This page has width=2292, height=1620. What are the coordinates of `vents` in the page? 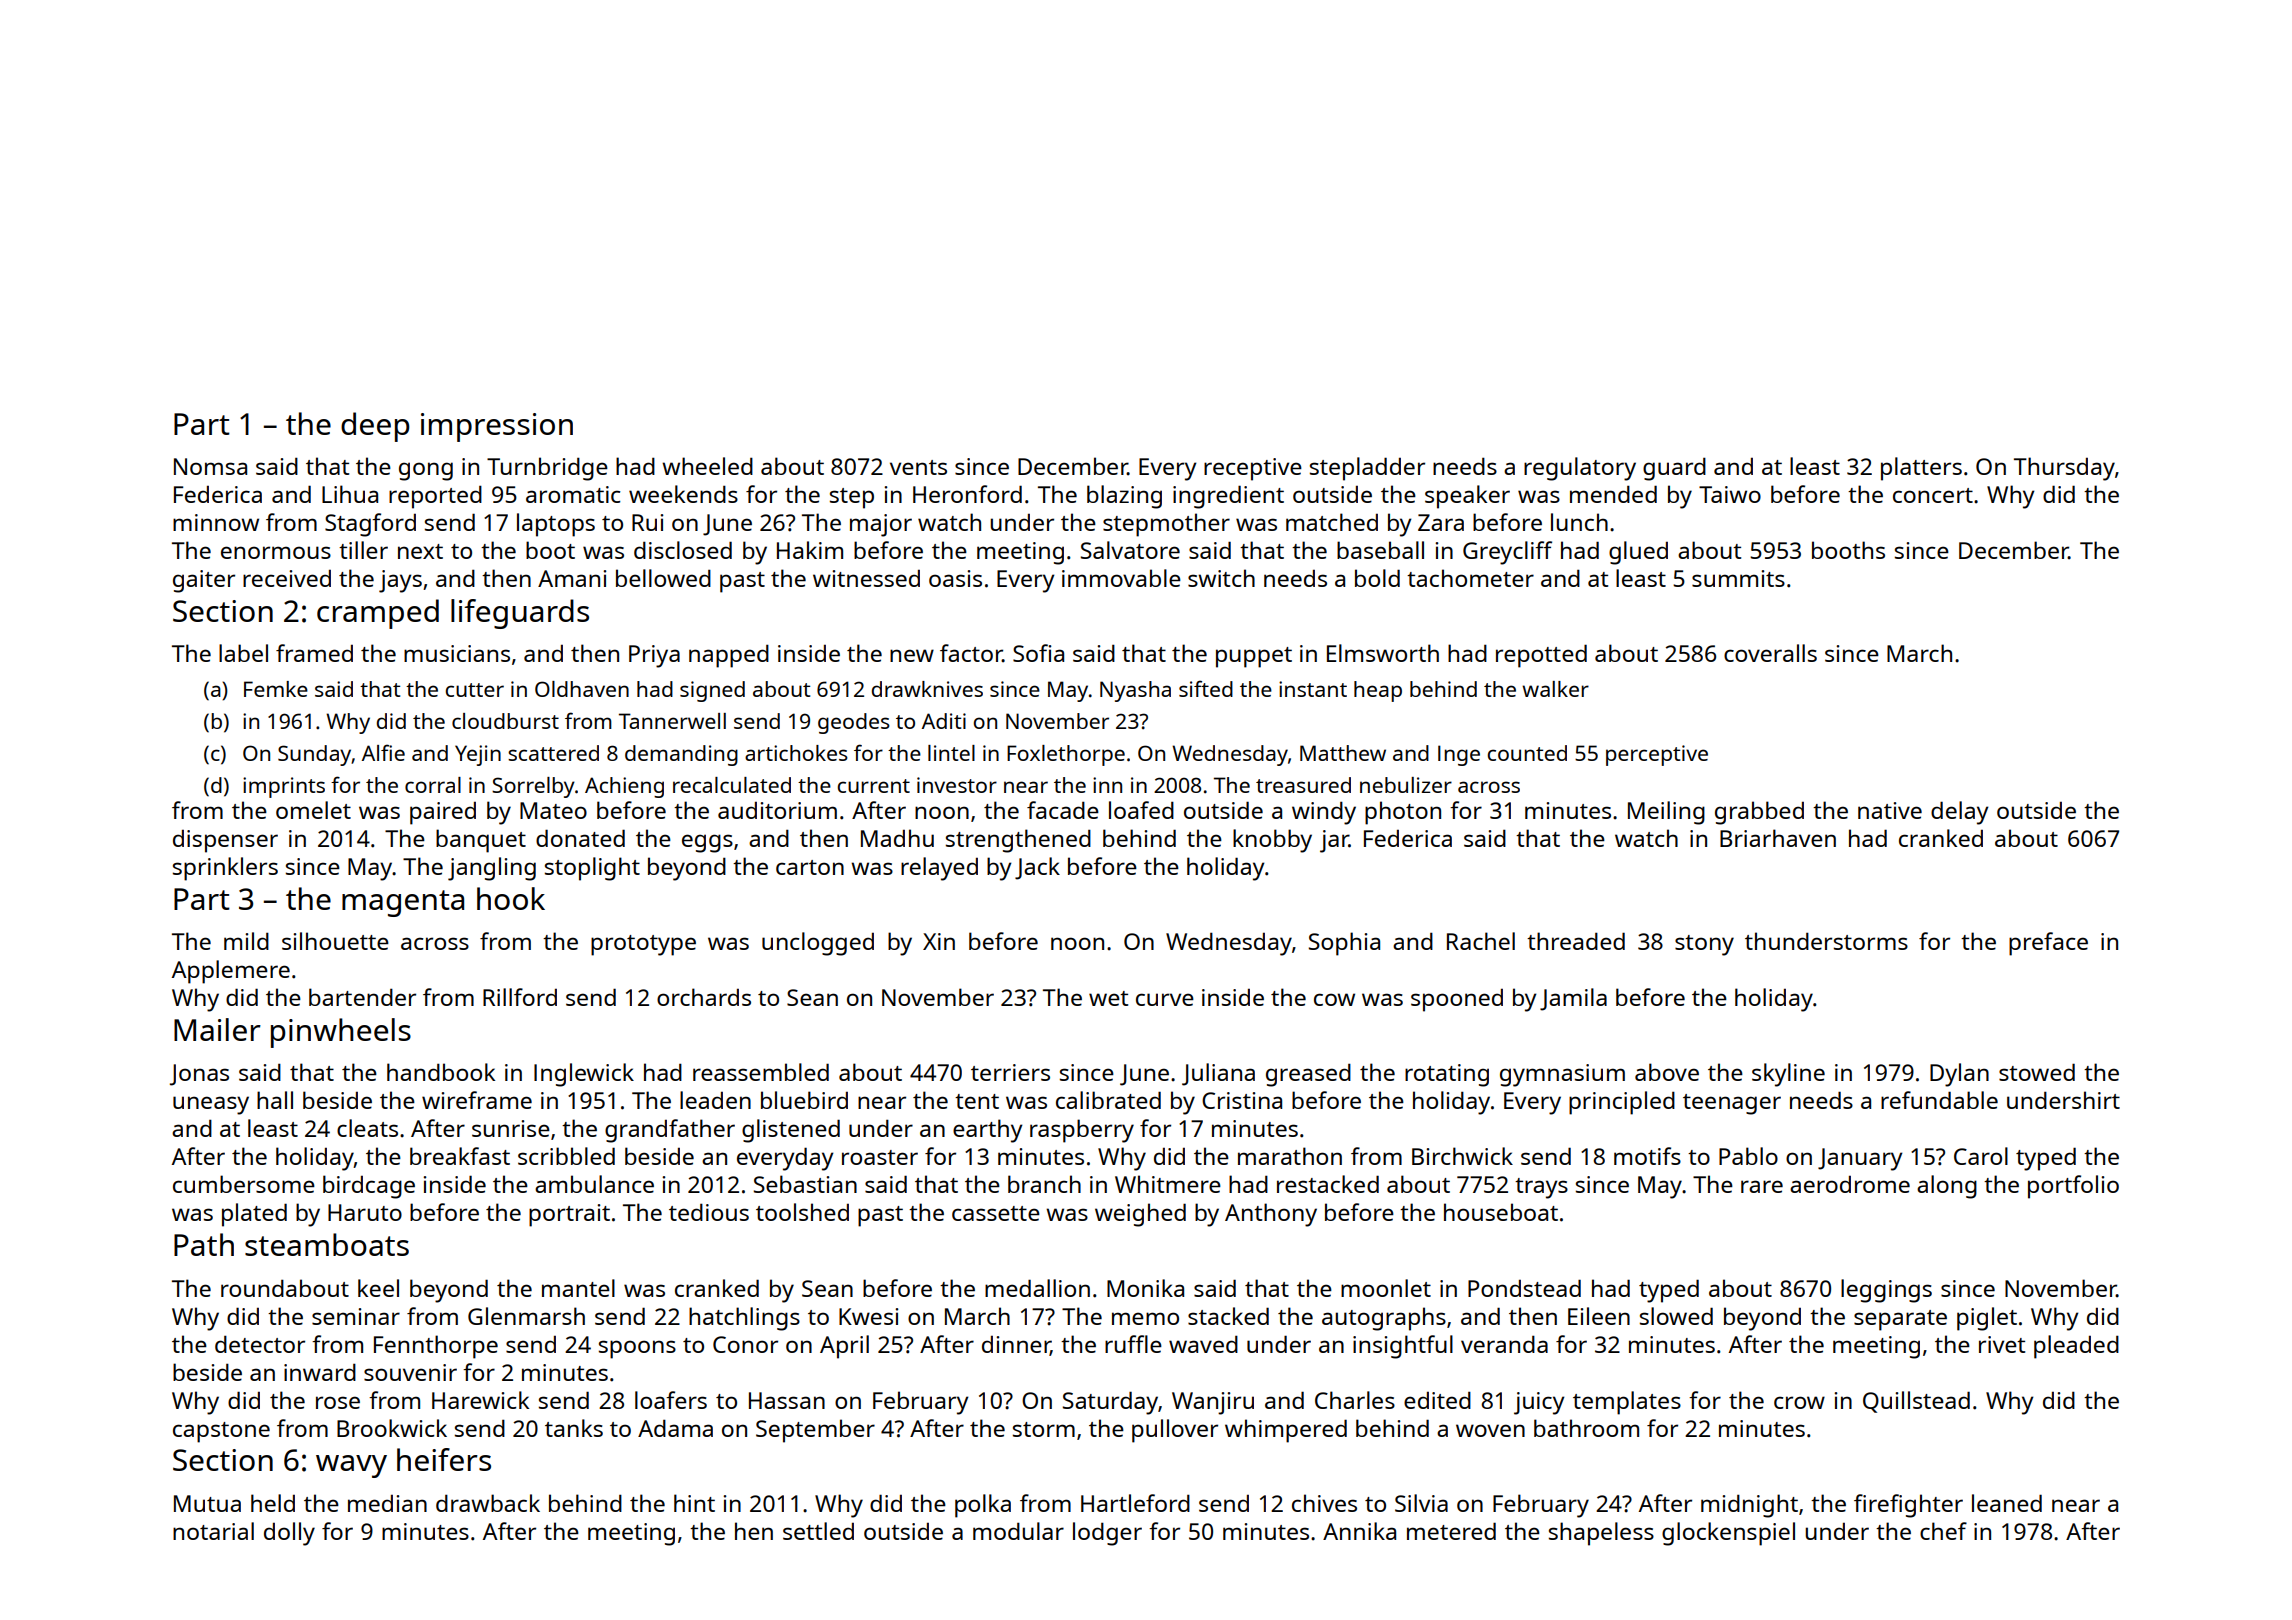 It's located at (918, 467).
